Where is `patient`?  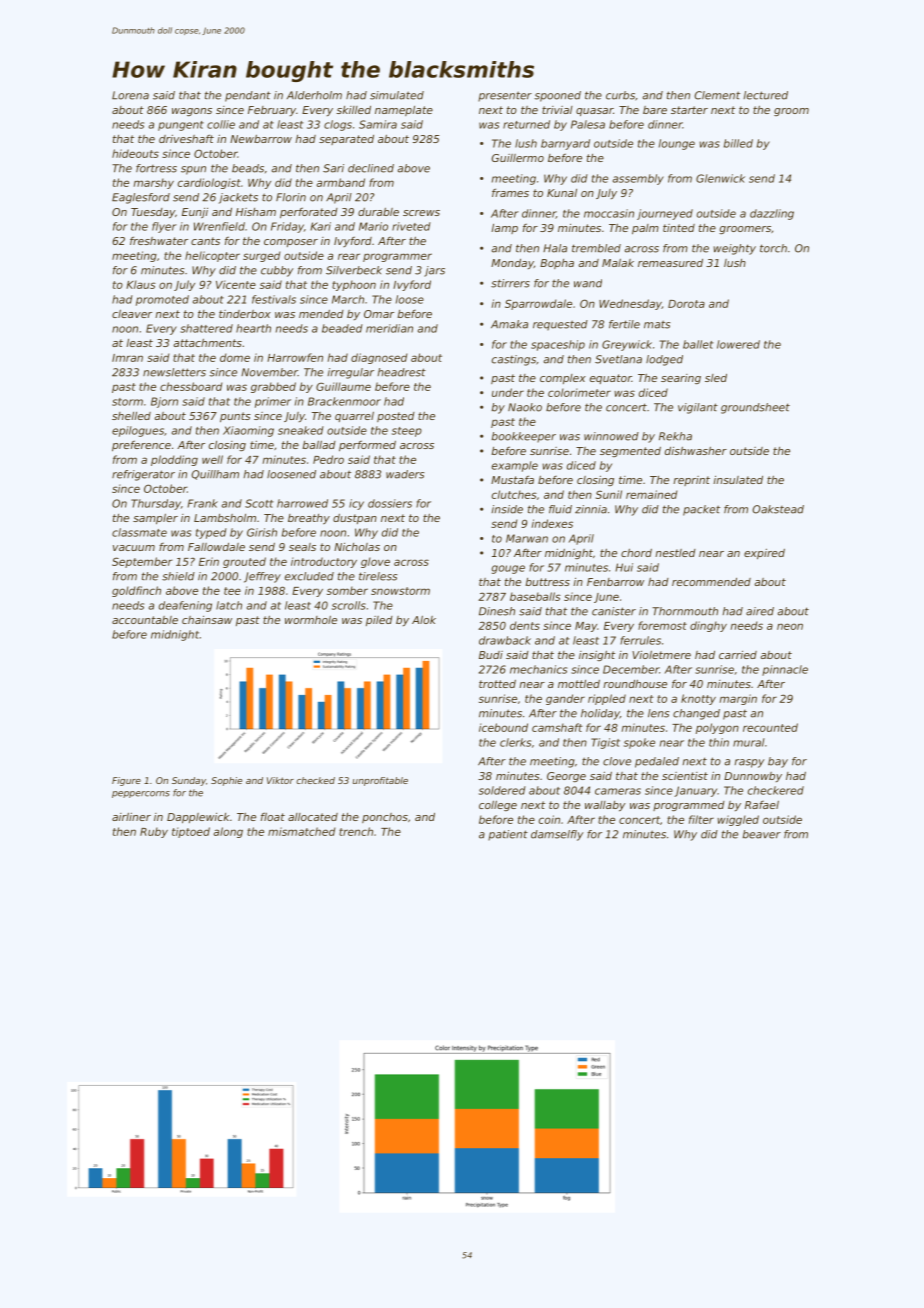
patient is located at coordinates (508, 835).
